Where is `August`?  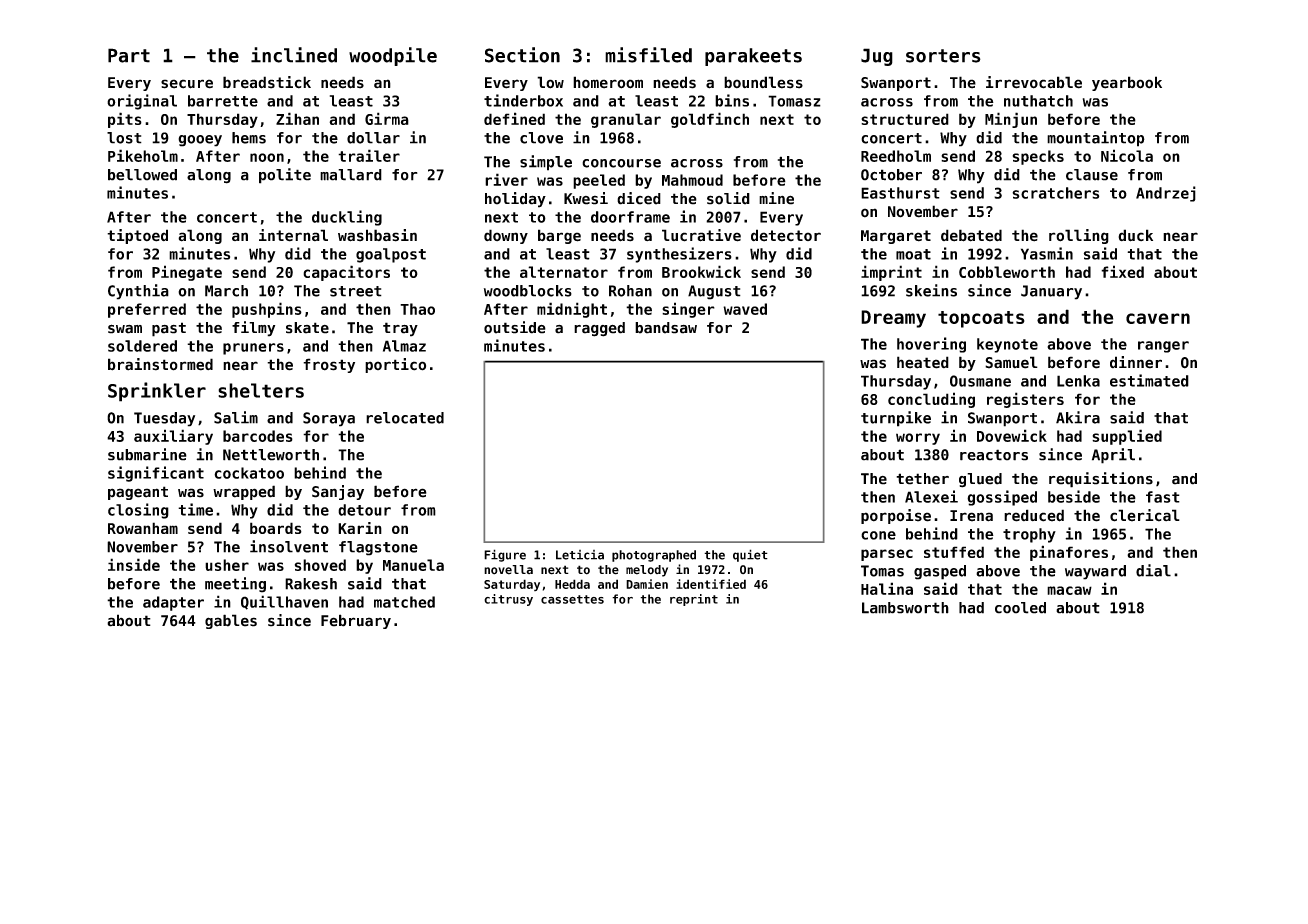 August is located at coordinates (714, 292).
